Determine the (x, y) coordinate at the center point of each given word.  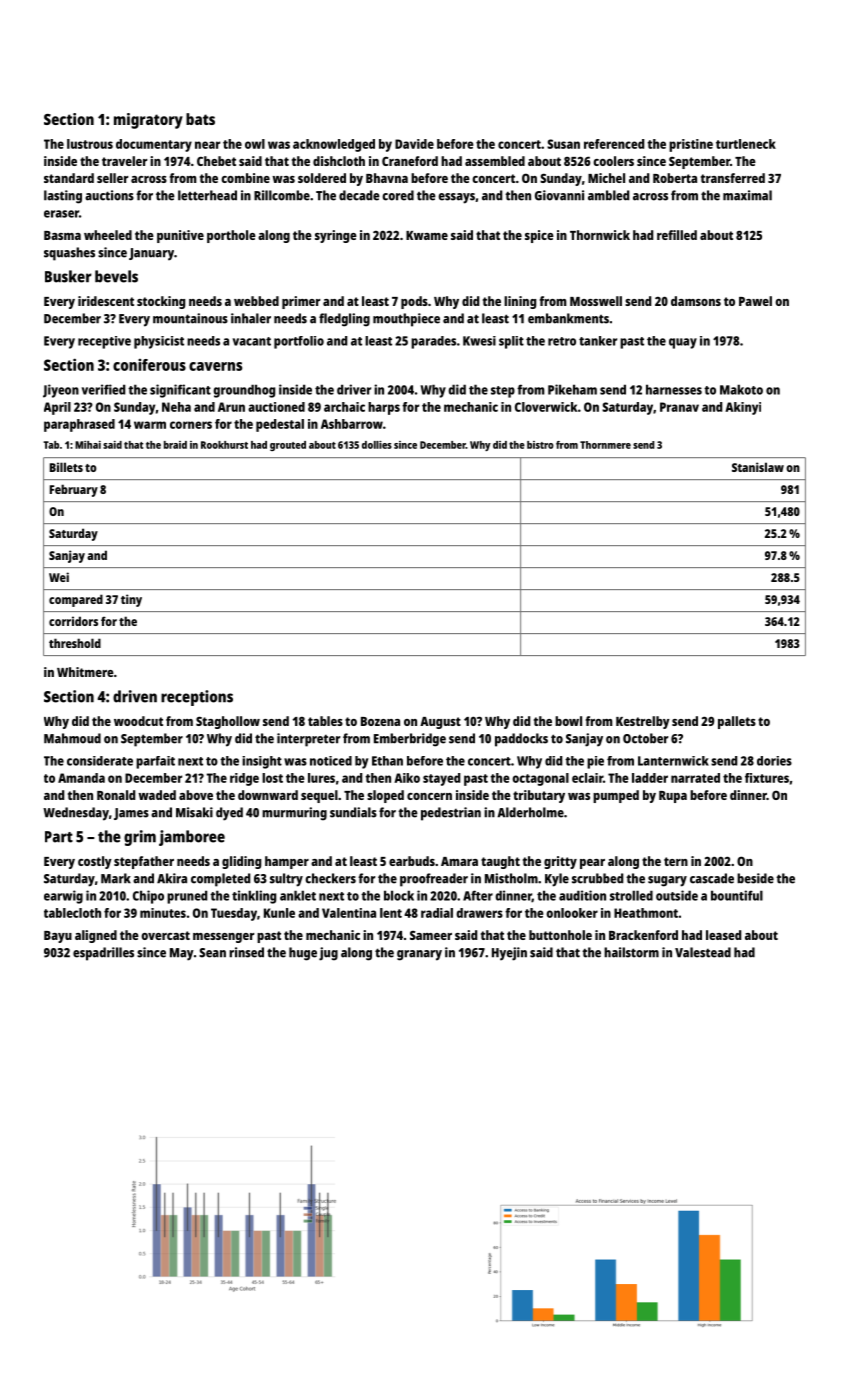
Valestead (703, 952)
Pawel (755, 301)
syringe (336, 236)
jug (328, 954)
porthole (231, 236)
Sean (212, 953)
